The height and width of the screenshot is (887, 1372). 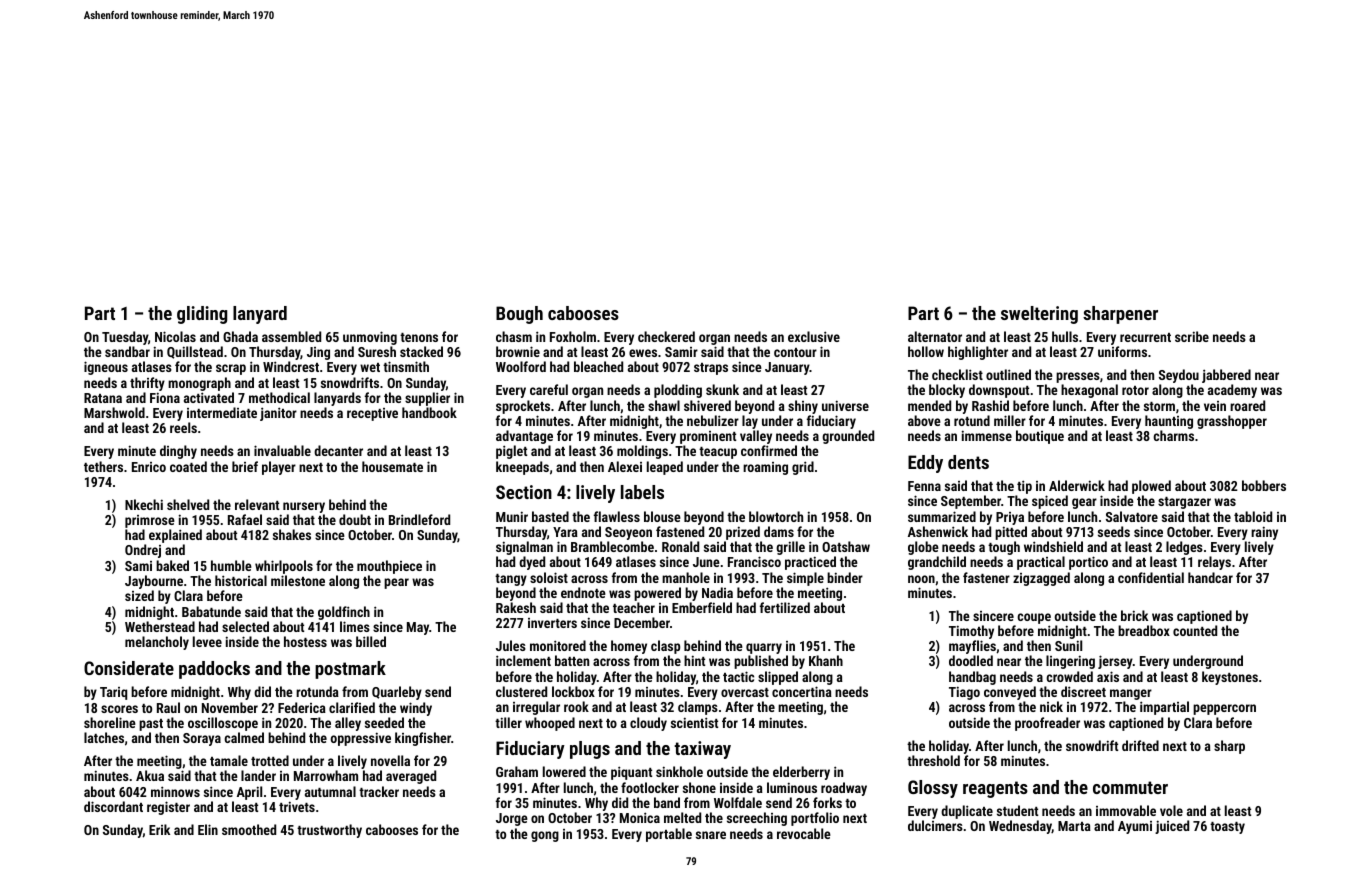 What do you see at coordinates (552, 623) in the screenshot?
I see `inverters` at bounding box center [552, 623].
